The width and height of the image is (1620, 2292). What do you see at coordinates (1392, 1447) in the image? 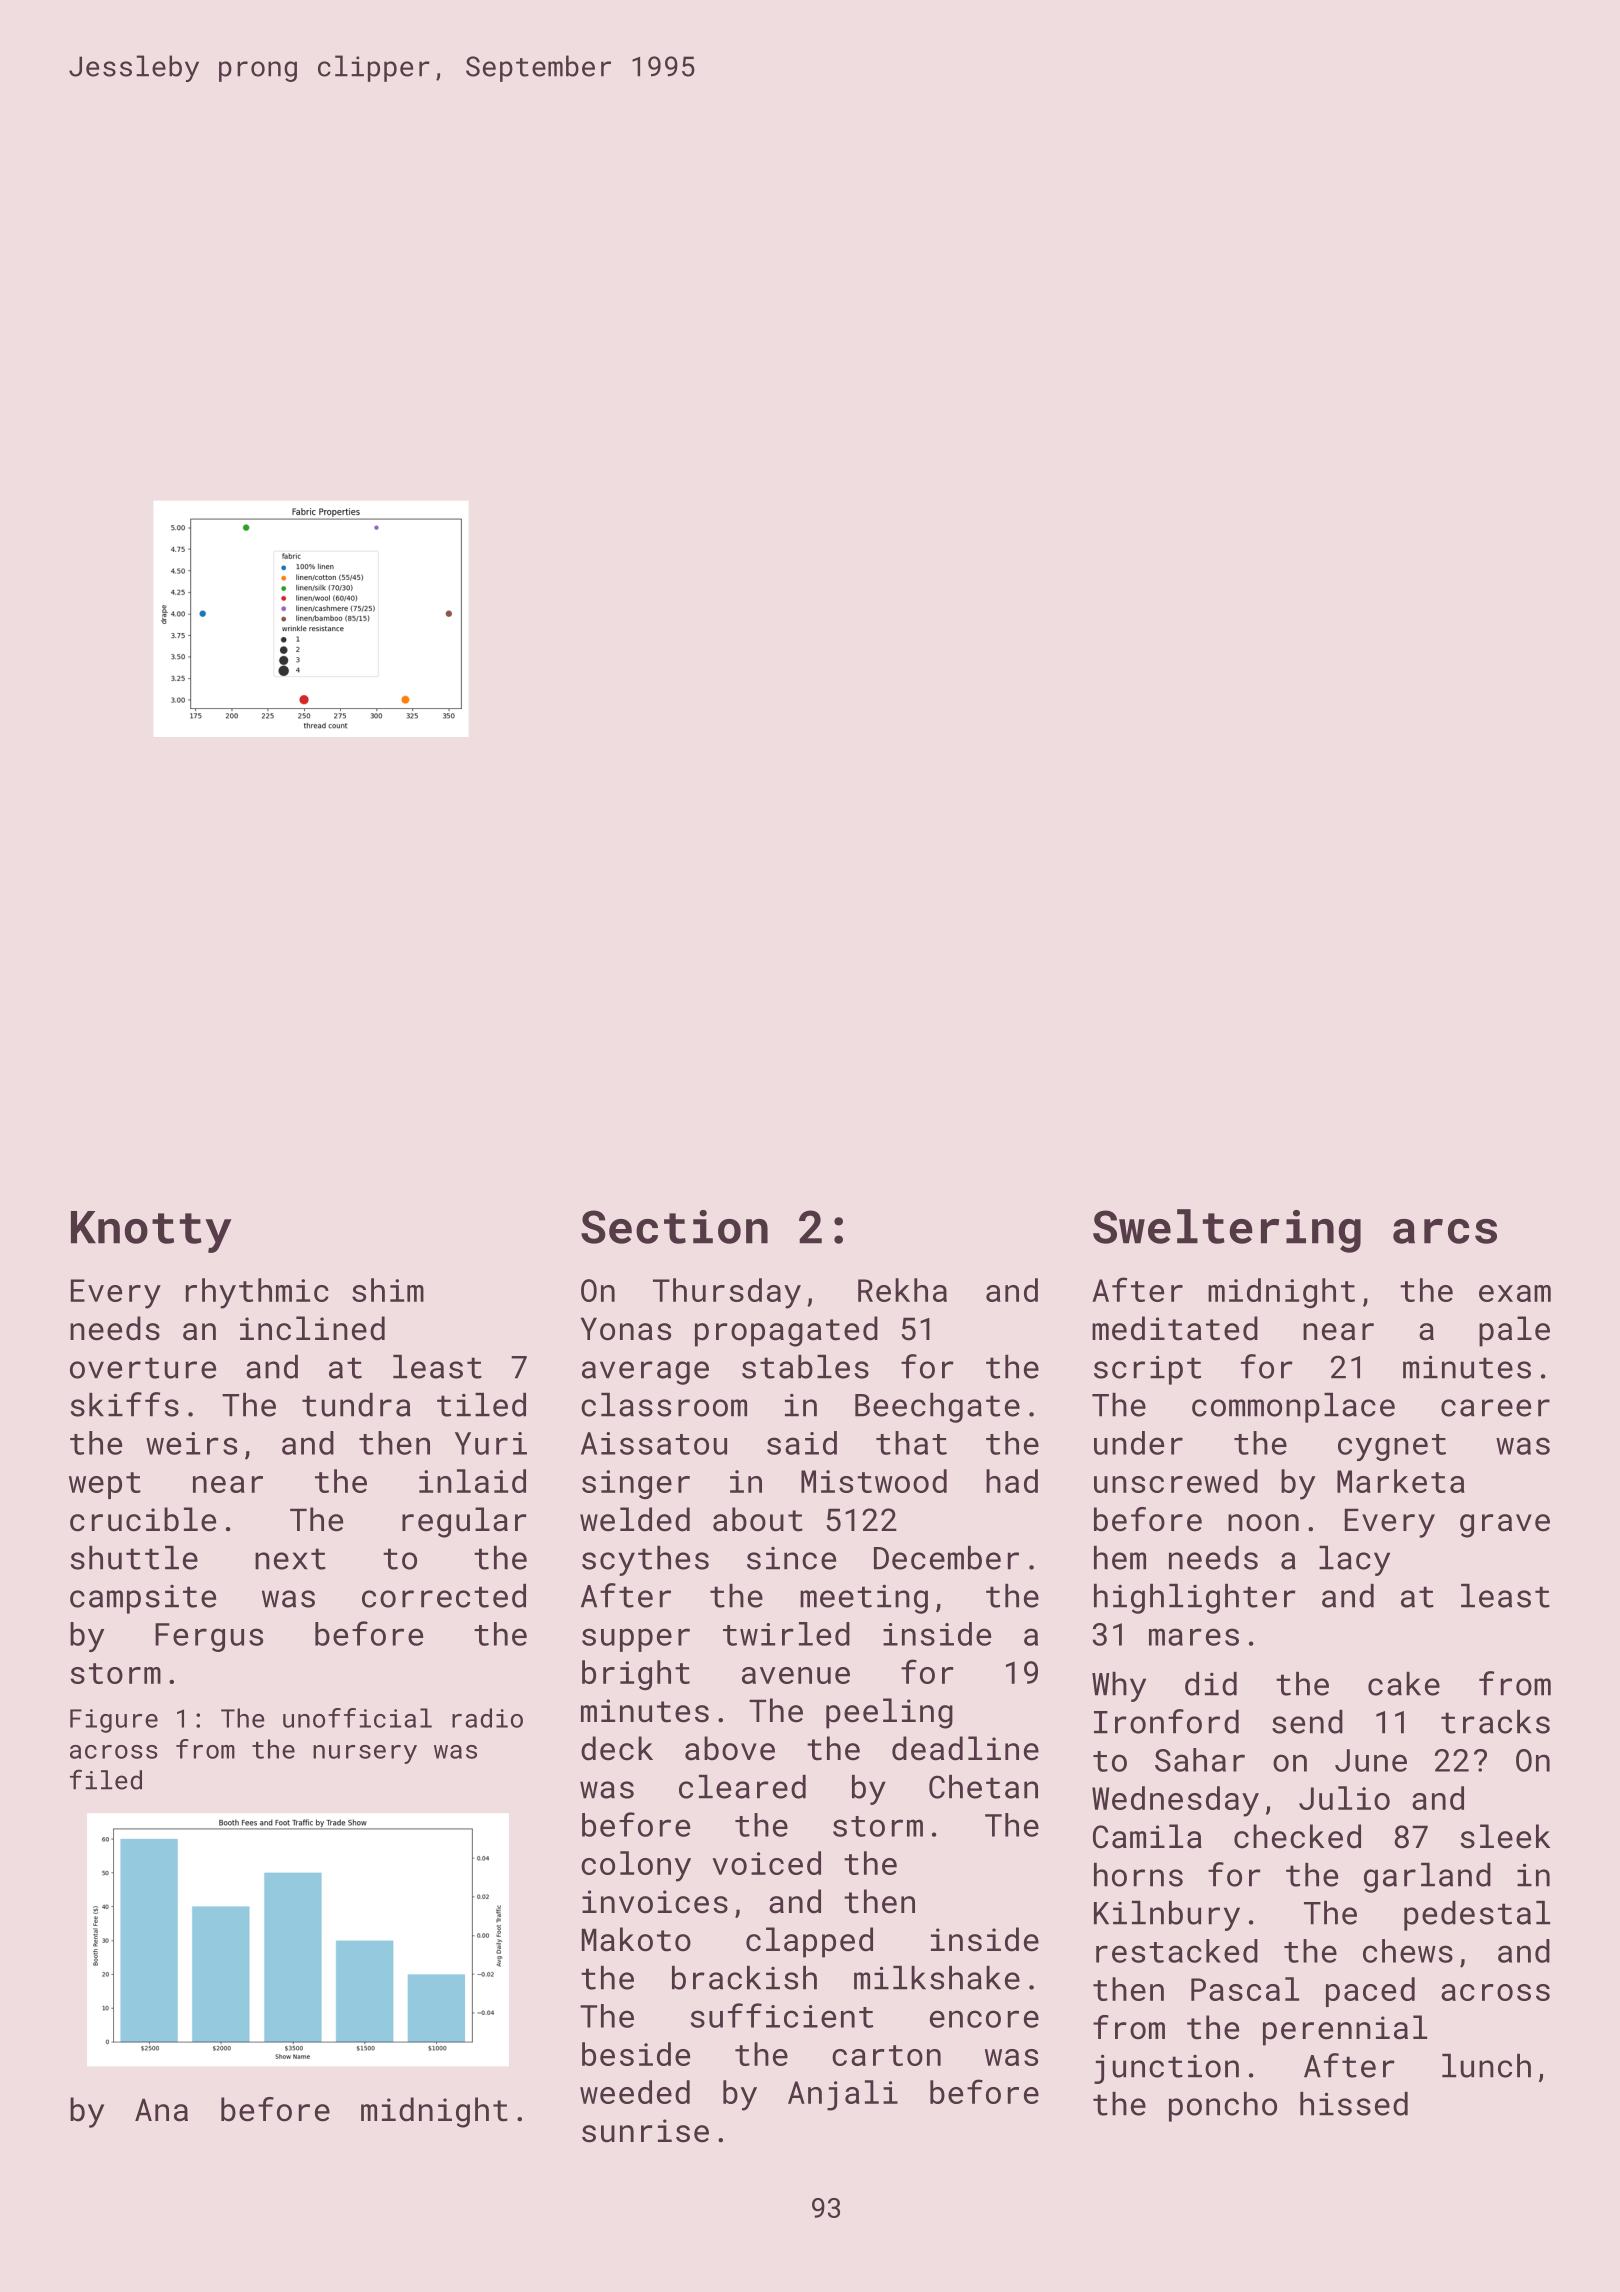
I see `cygnet` at bounding box center [1392, 1447].
